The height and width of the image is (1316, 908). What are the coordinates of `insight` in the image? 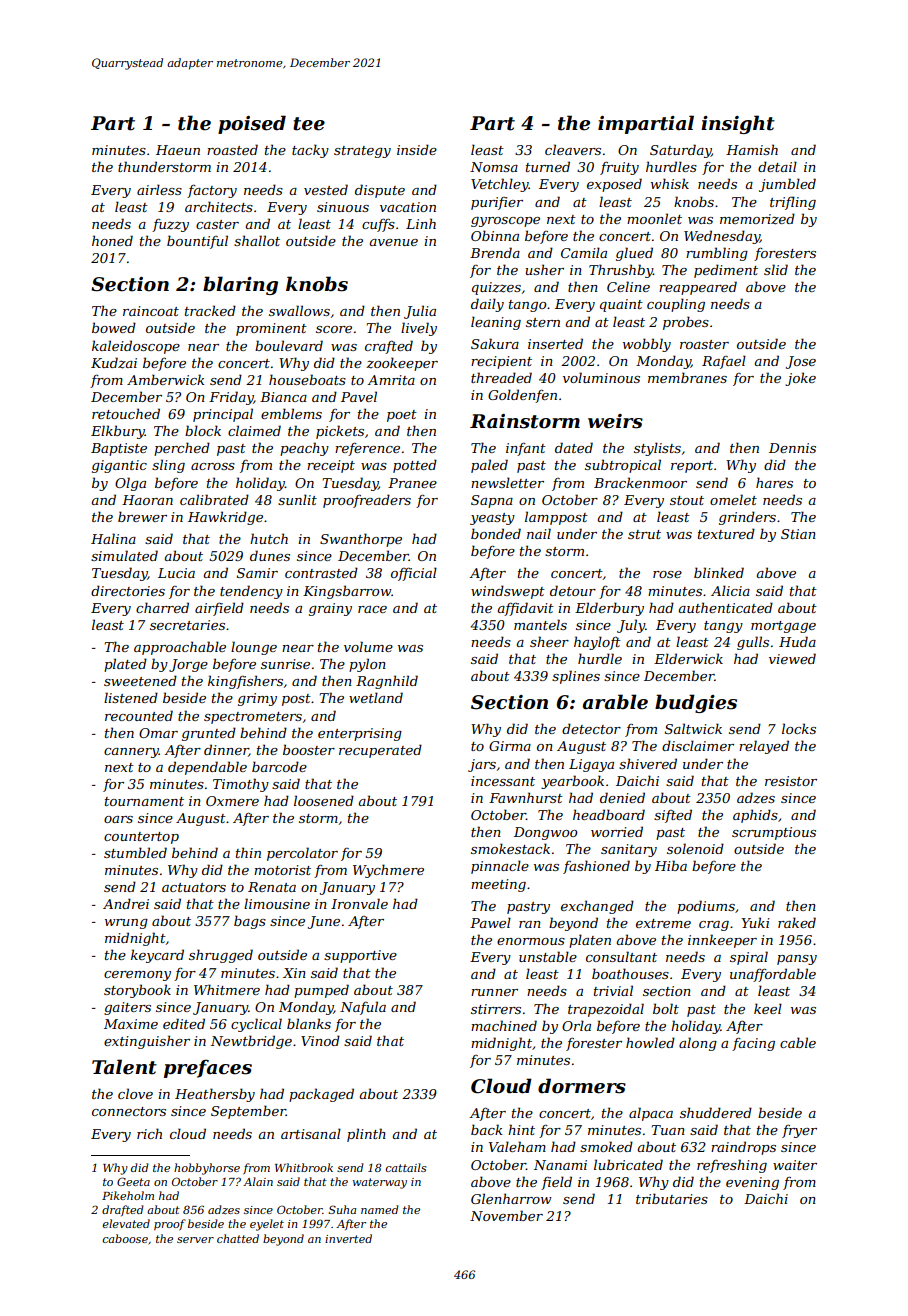 It's located at (738, 124).
